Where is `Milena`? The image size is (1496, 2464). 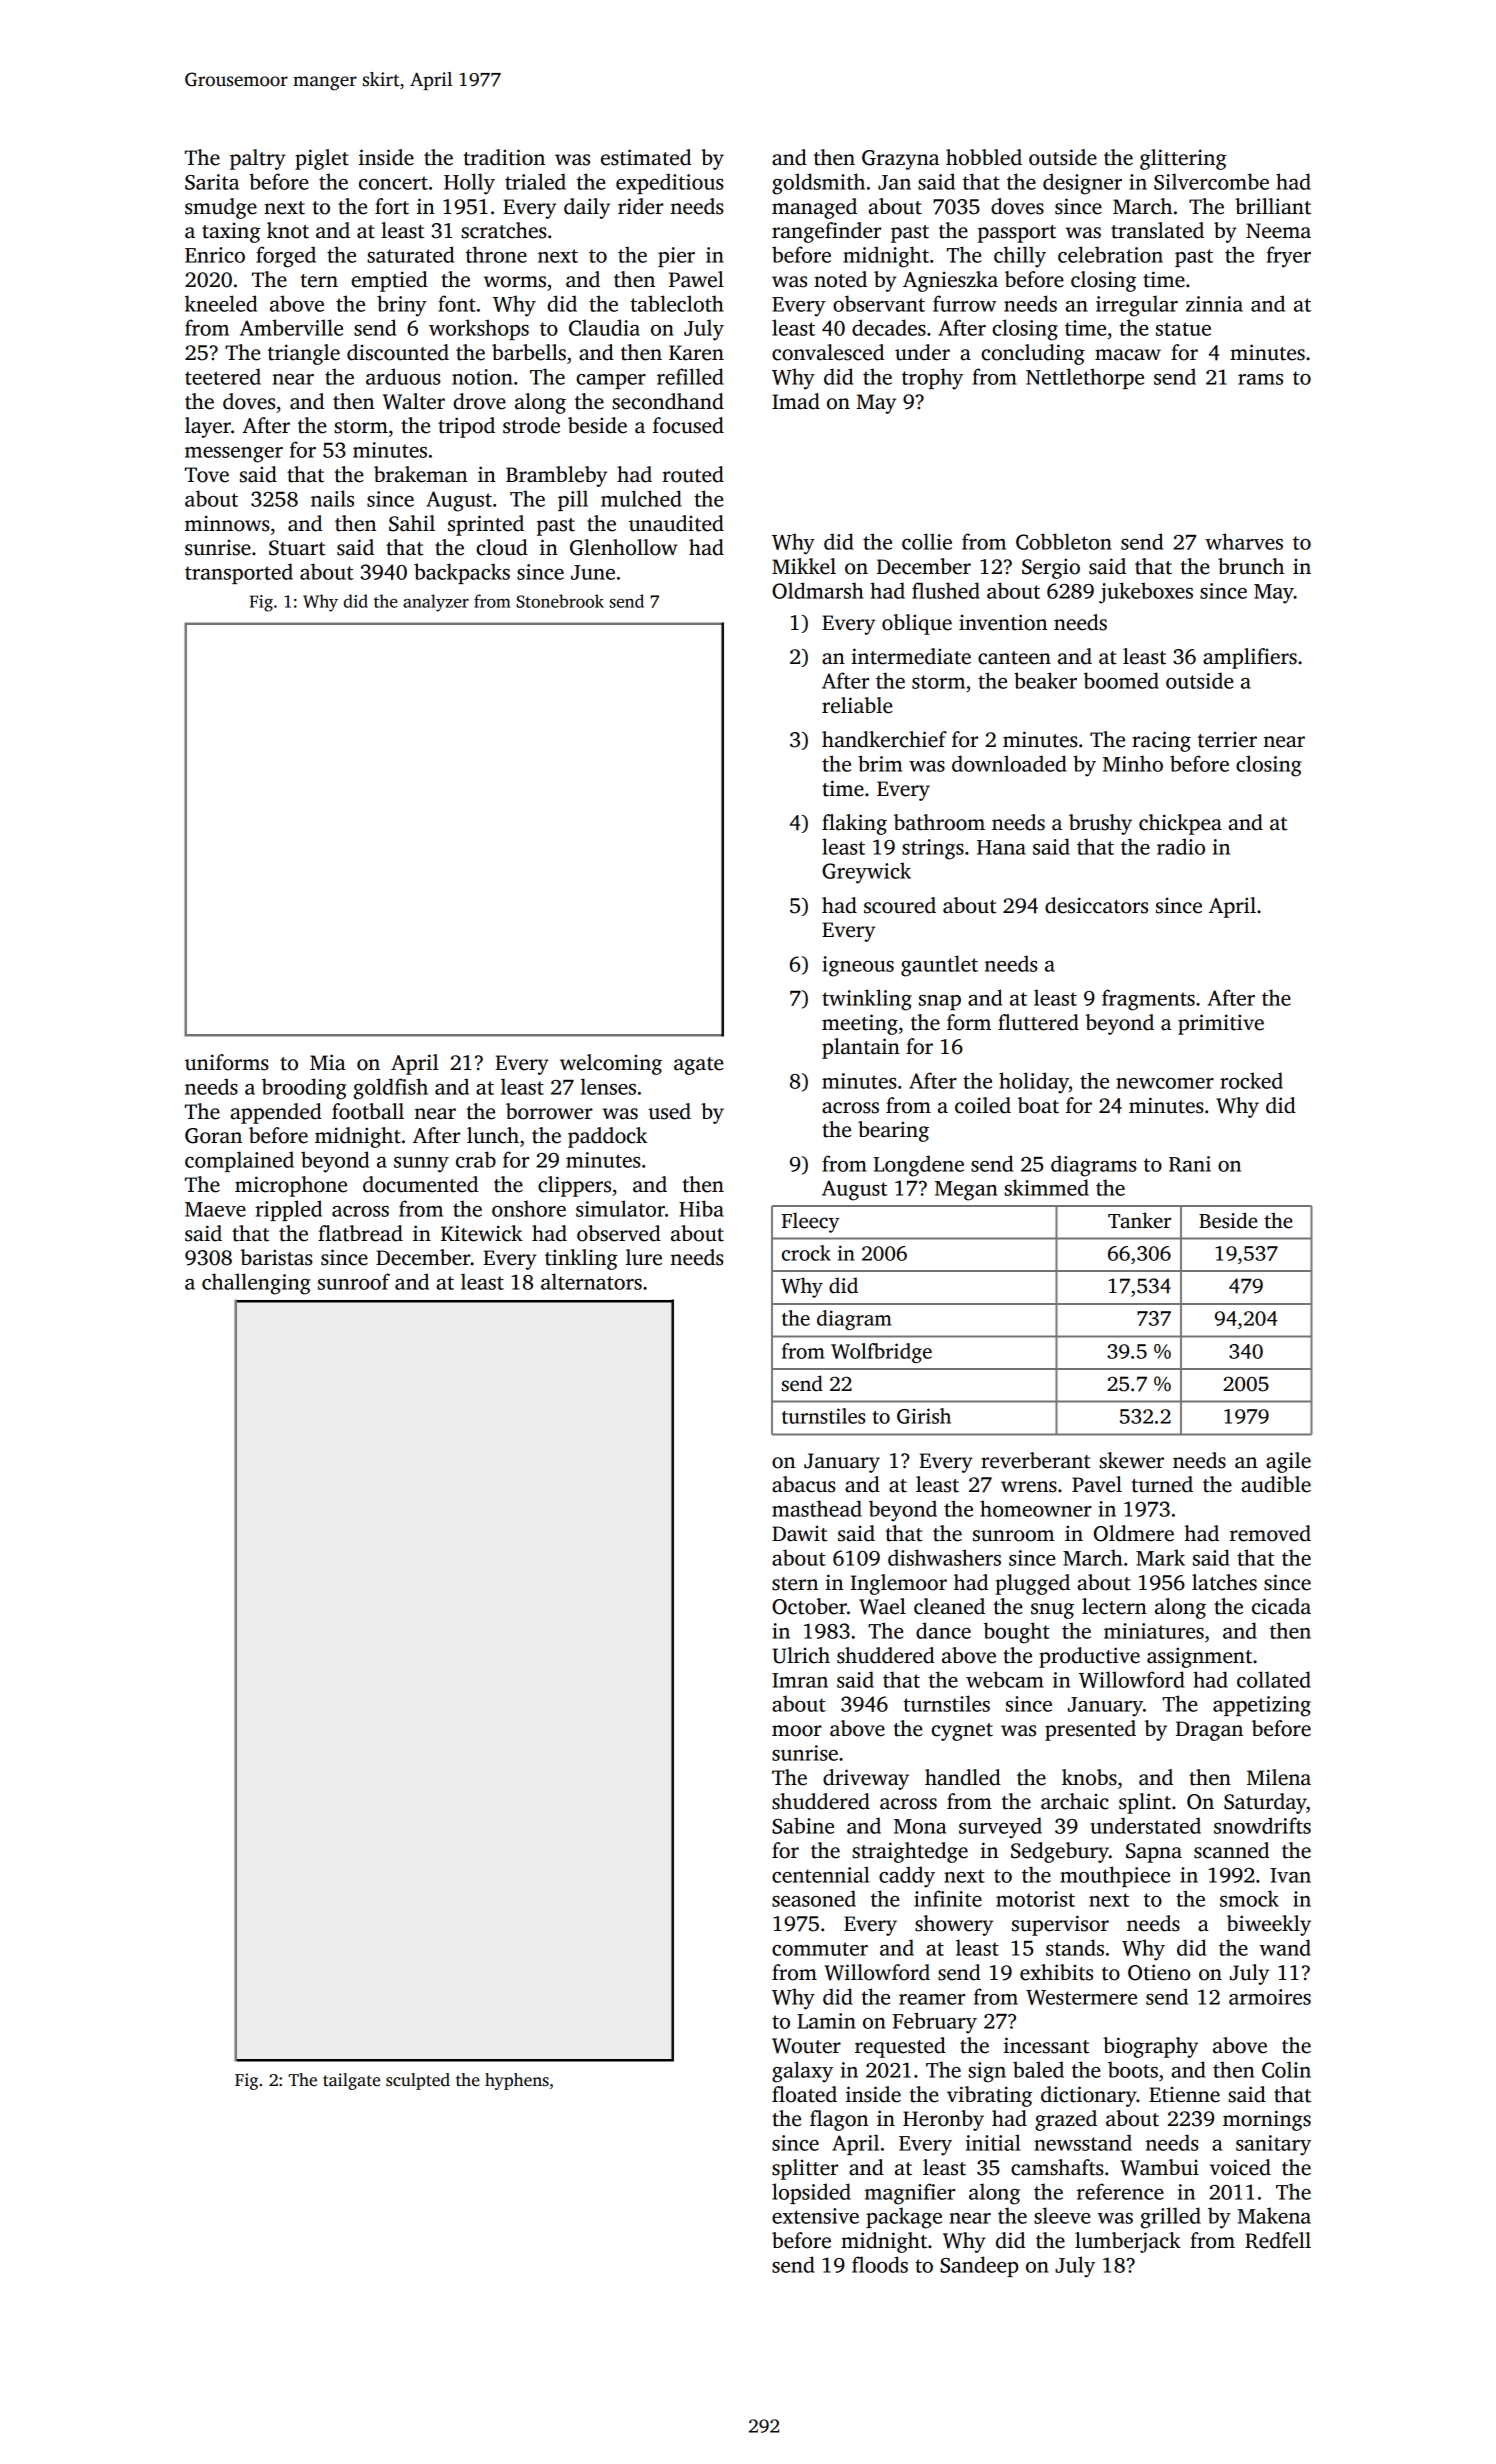
Milena is located at coordinates (1279, 1777).
